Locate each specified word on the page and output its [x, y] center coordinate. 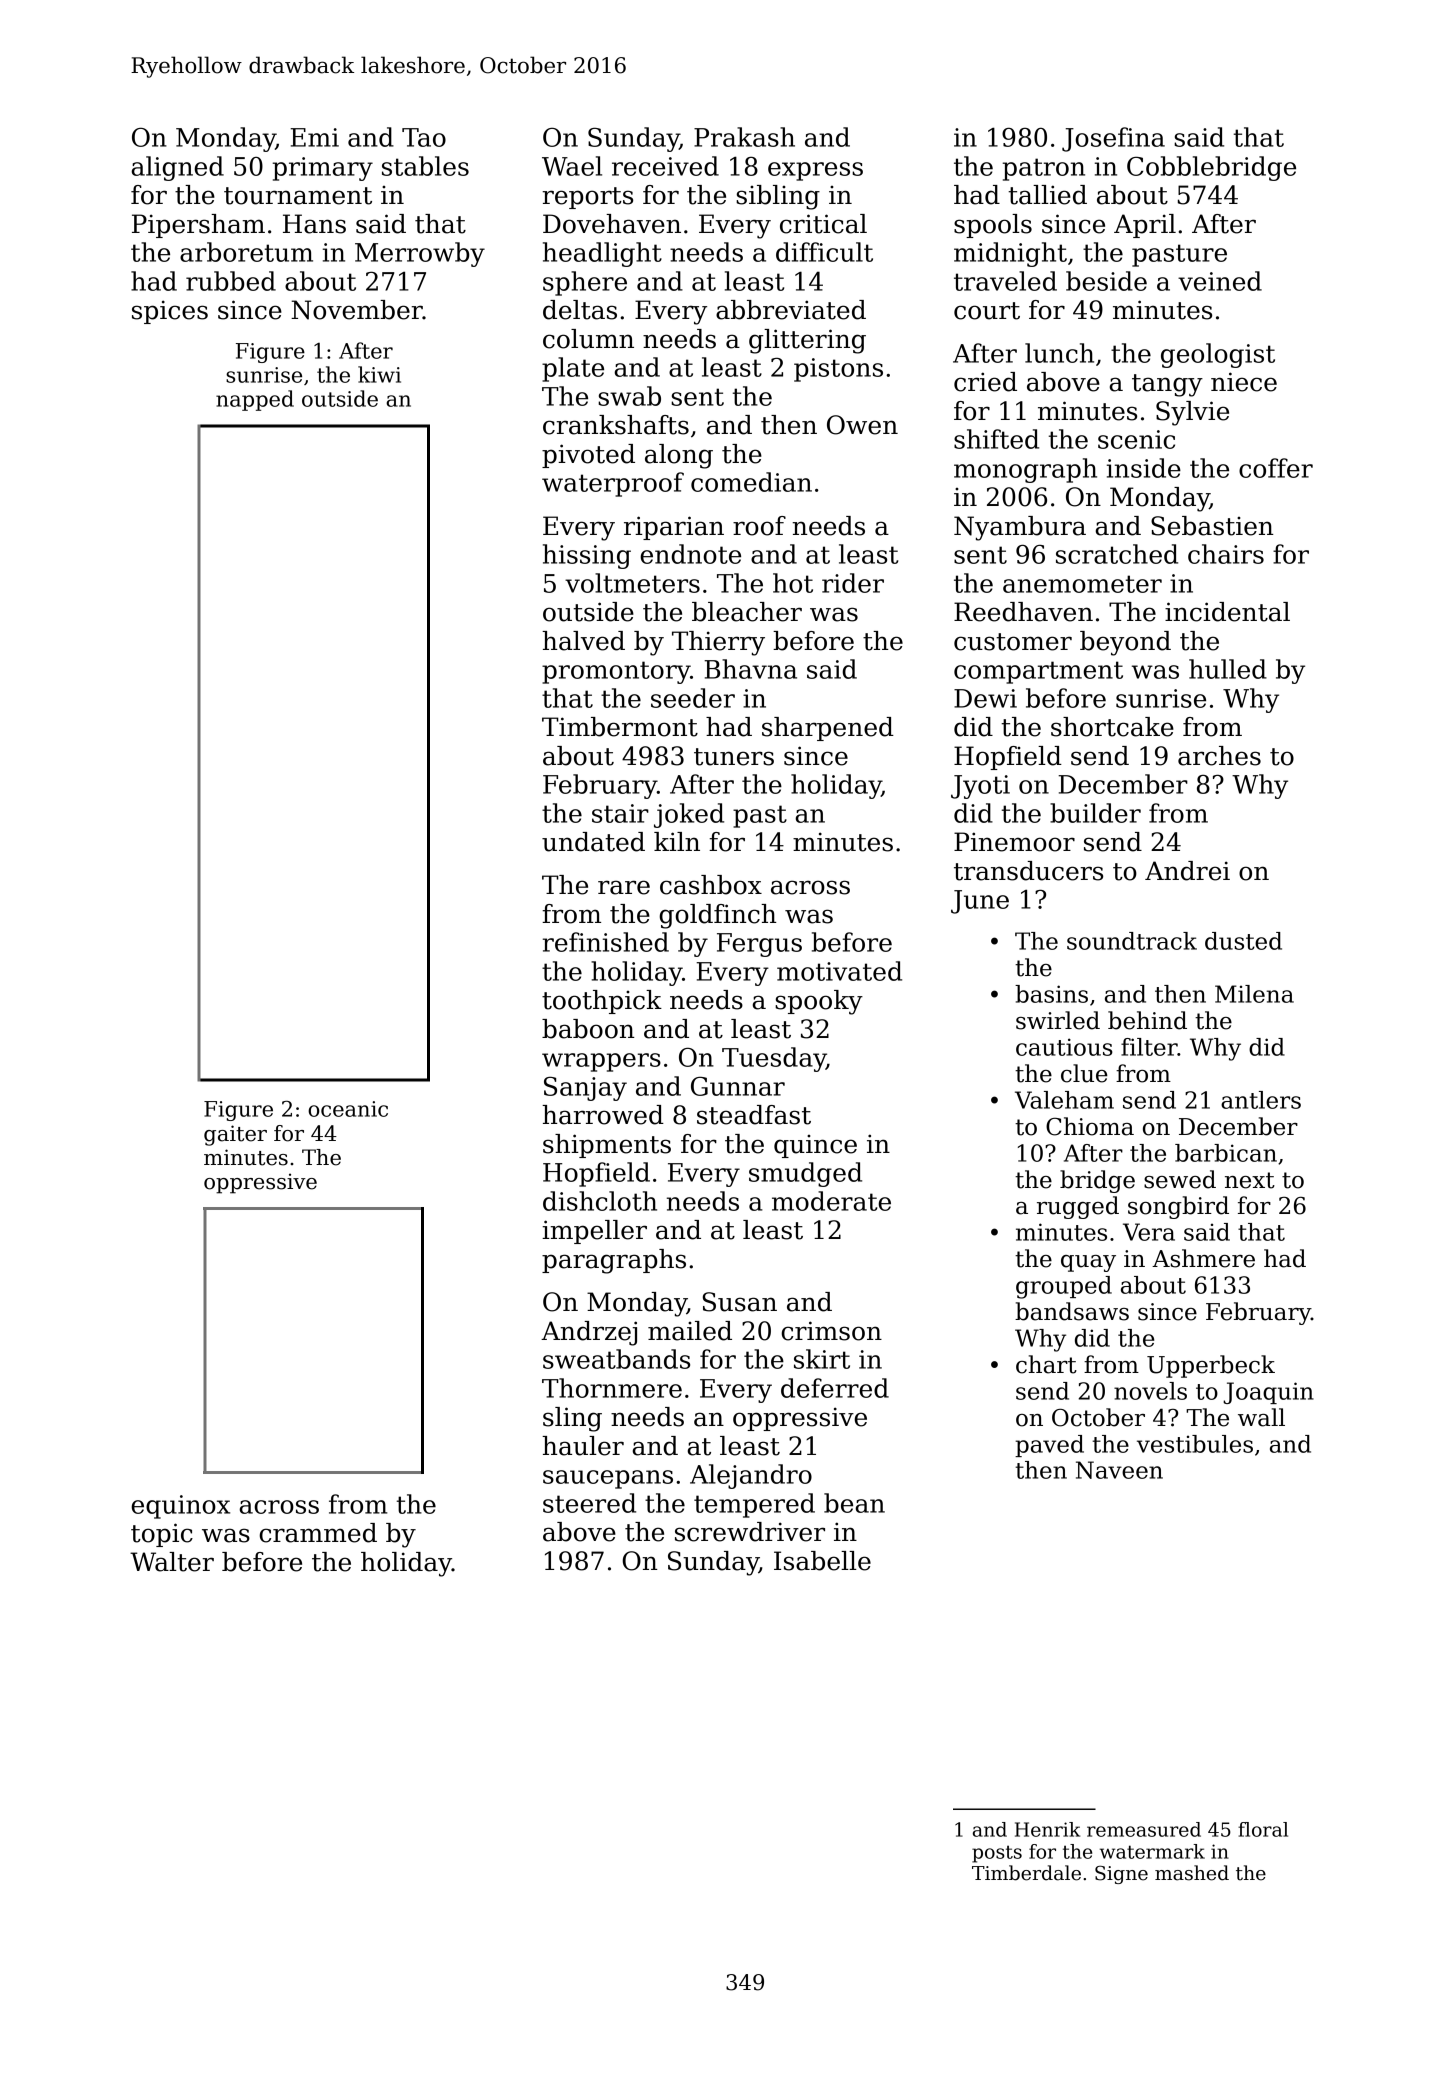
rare [624, 887]
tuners [734, 757]
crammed [318, 1533]
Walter [172, 1562]
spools [993, 226]
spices [170, 312]
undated [593, 842]
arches [1219, 756]
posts [997, 1854]
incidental [1227, 612]
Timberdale [1026, 1873]
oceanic [348, 1109]
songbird [1178, 1207]
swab [629, 396]
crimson [831, 1331]
